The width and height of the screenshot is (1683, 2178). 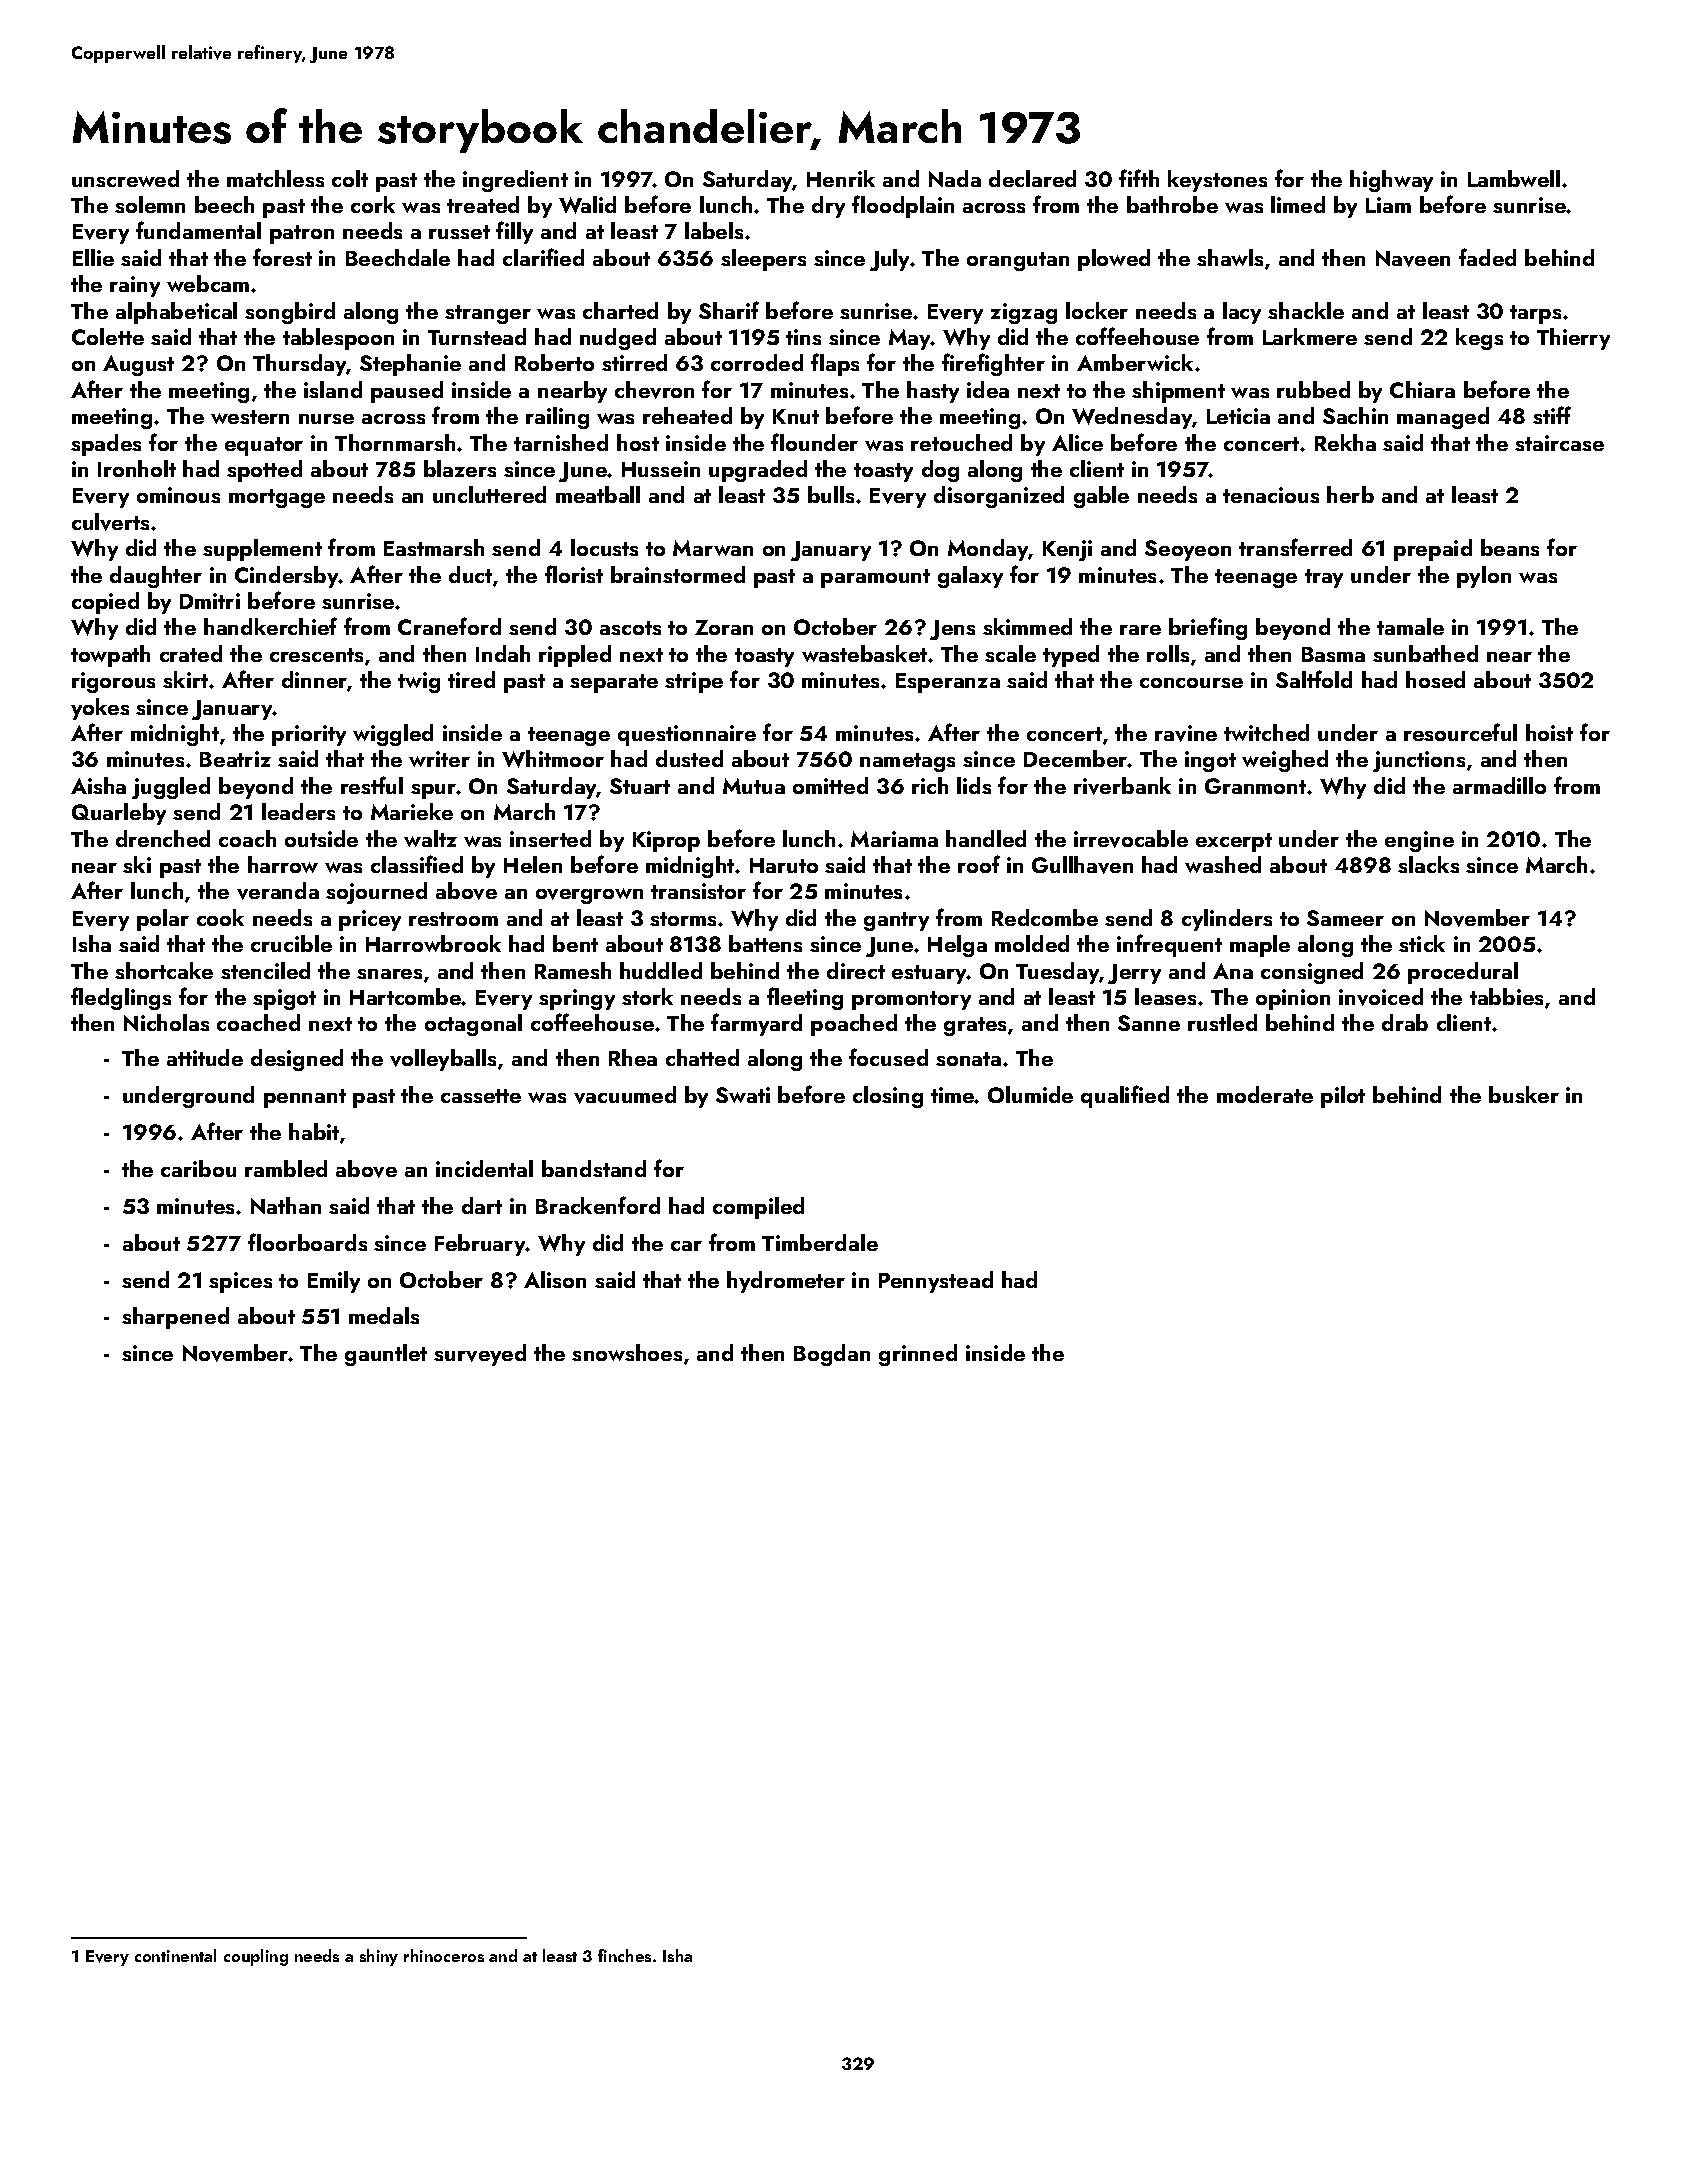 What do you see at coordinates (444, 1955) in the screenshot?
I see `rhinoceros` at bounding box center [444, 1955].
